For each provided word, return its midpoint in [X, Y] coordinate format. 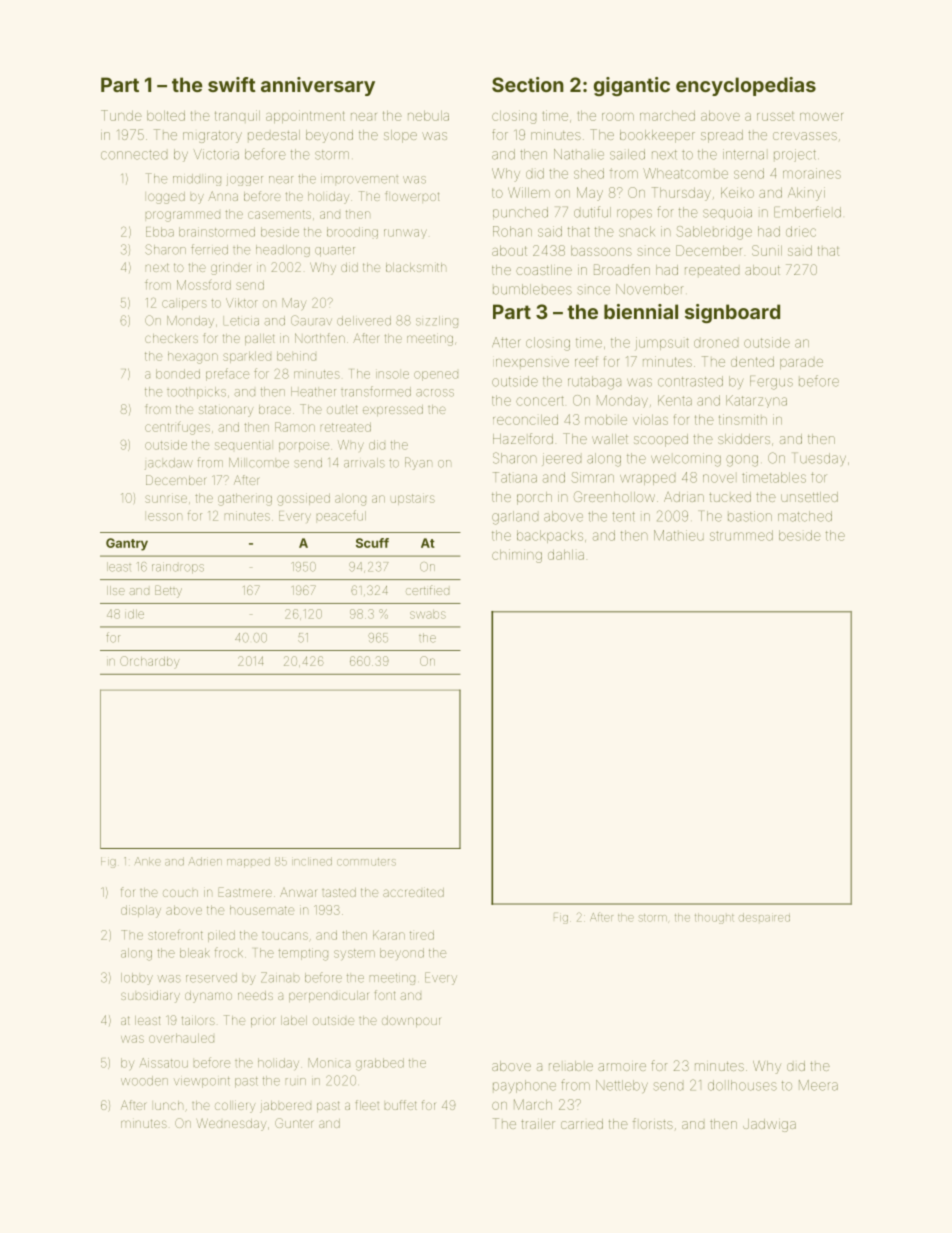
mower [821, 117]
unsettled [809, 497]
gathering [245, 499]
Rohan [512, 231]
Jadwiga [769, 1125]
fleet [367, 1105]
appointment [305, 116]
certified [427, 590]
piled [221, 936]
